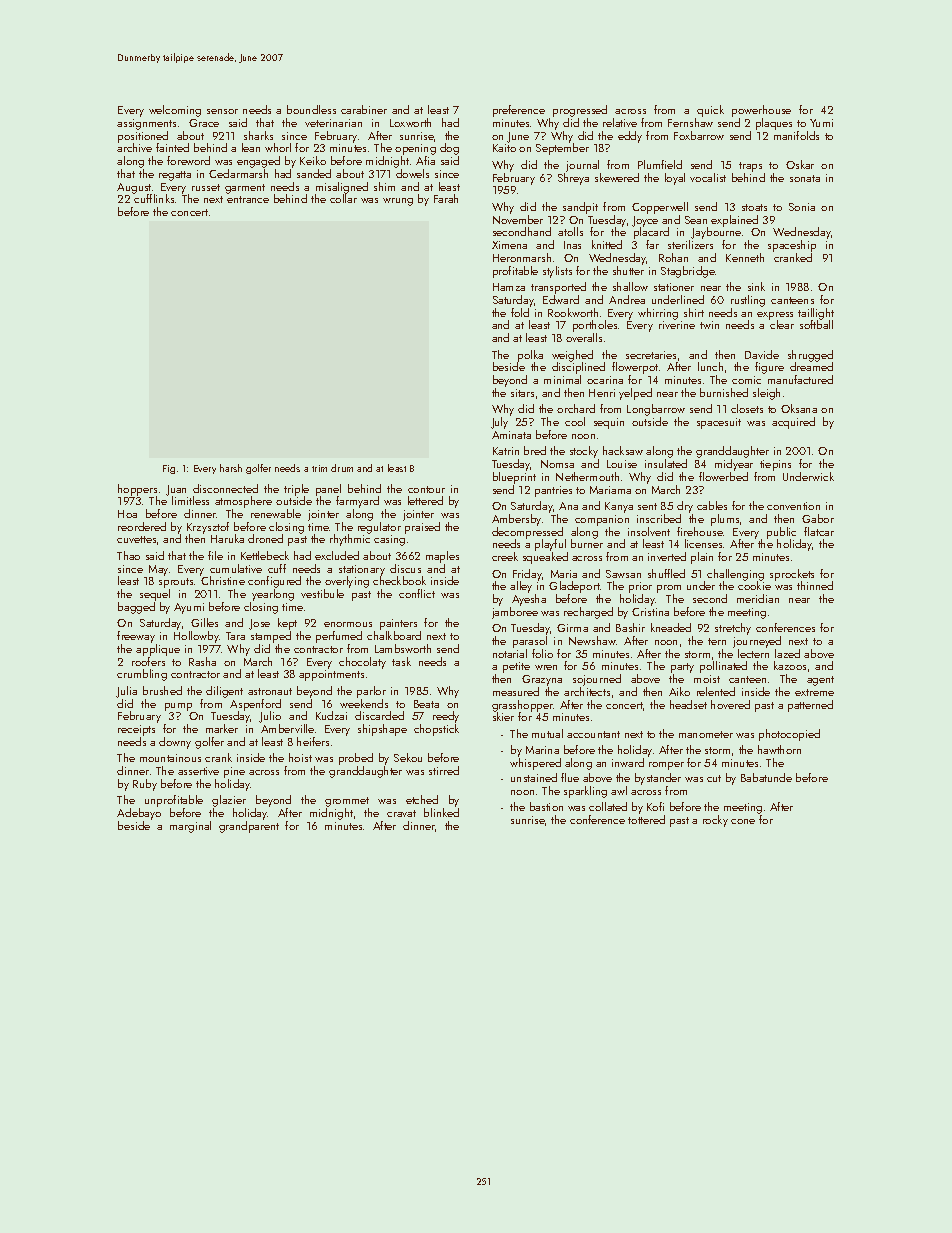 The width and height of the screenshot is (952, 1233). Describe the element at coordinates (815, 585) in the screenshot. I see `thinned` at that location.
